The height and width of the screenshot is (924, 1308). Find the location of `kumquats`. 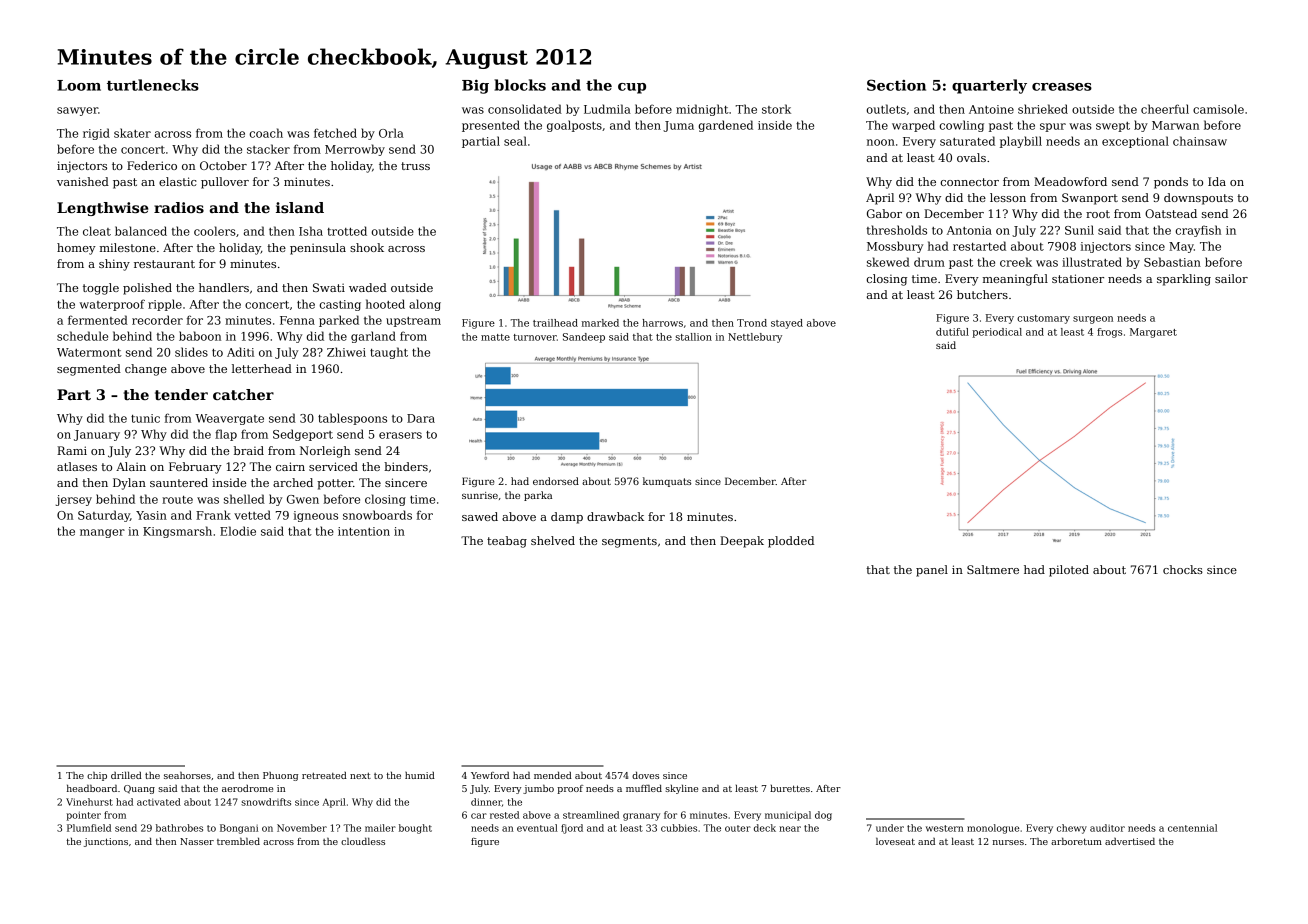

kumquats is located at coordinates (667, 482).
